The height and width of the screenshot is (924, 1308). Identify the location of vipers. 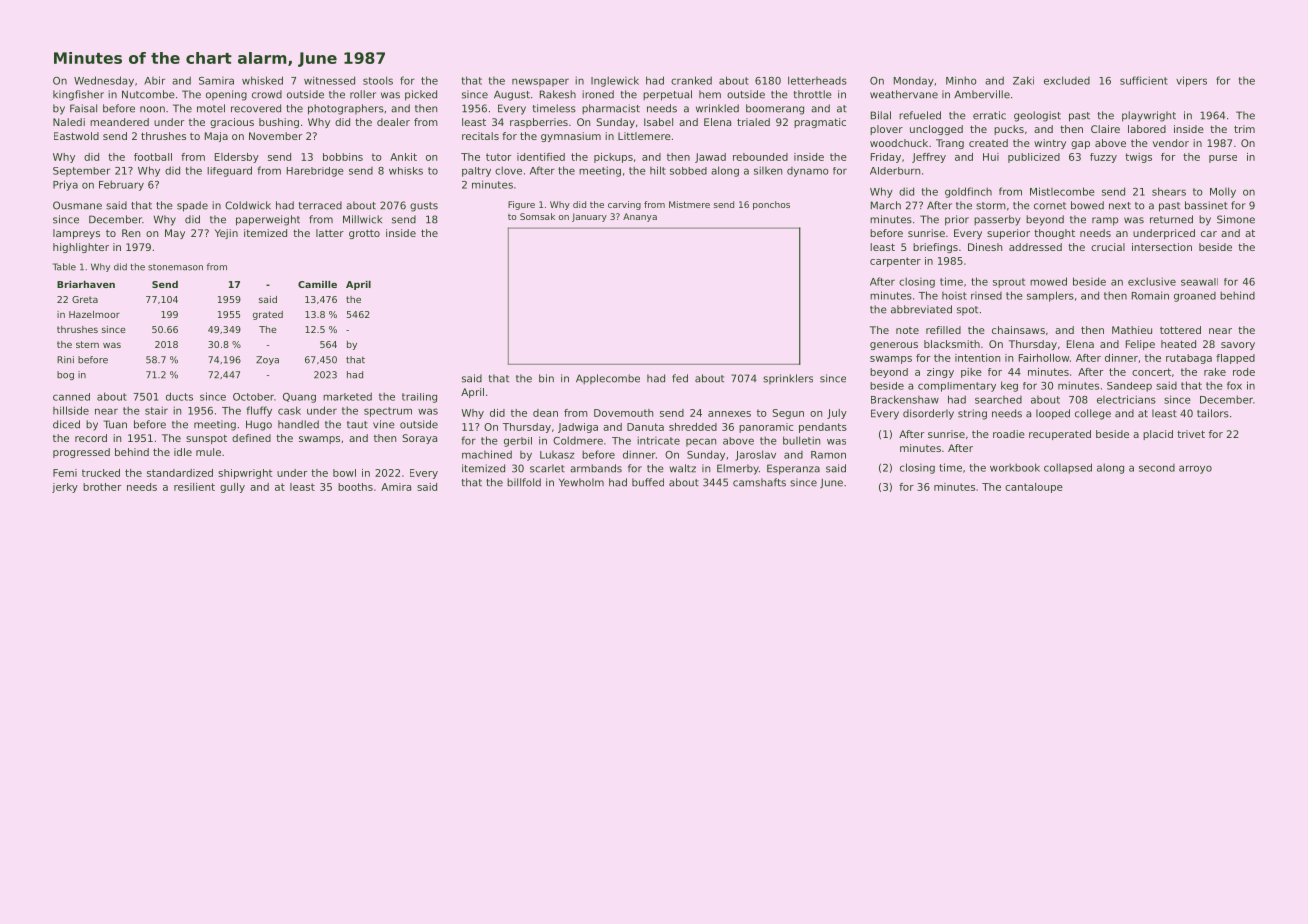
(1191, 81).
